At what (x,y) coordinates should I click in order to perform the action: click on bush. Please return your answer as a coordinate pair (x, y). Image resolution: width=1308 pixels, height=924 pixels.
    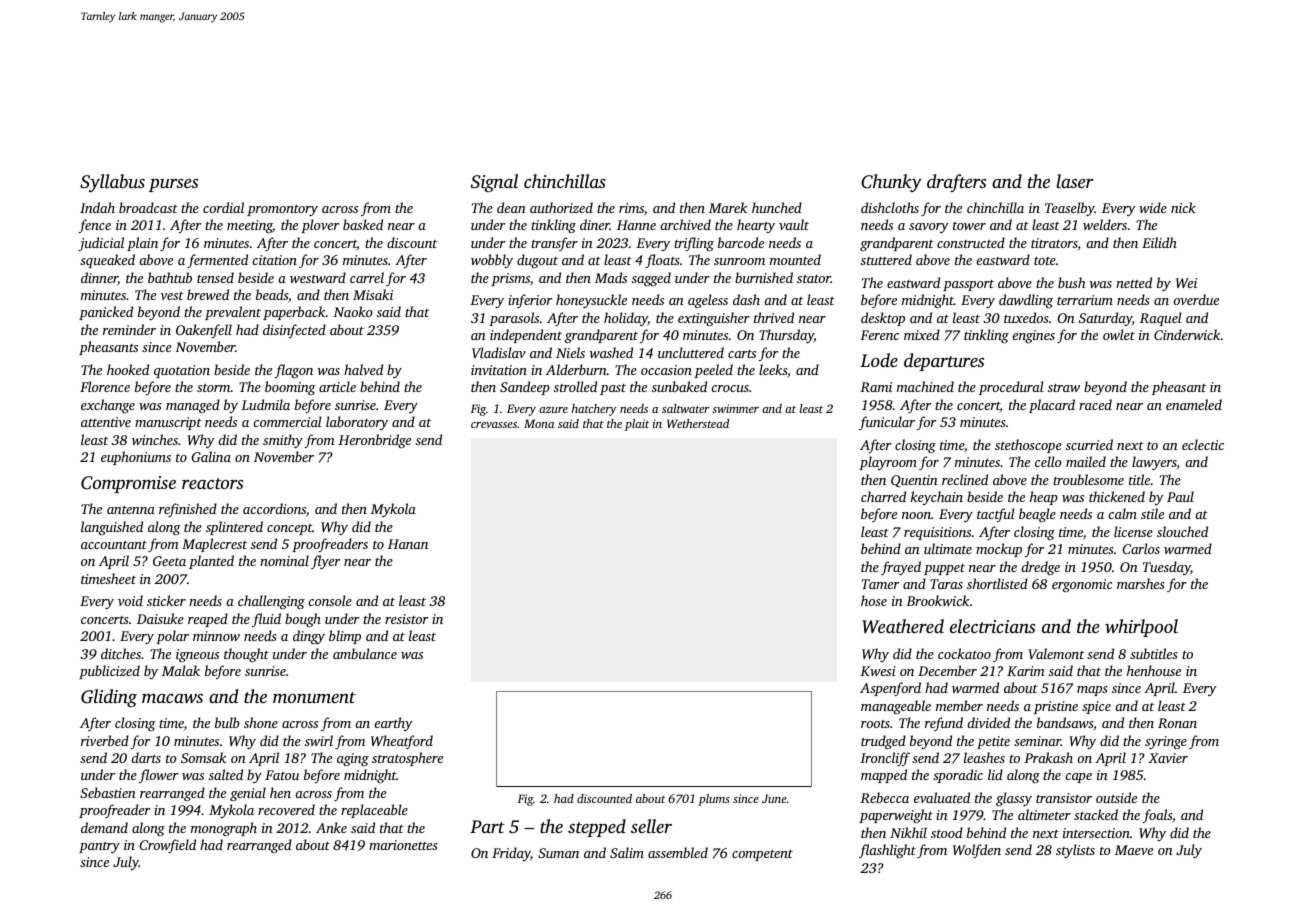
    Looking at the image, I should click on (1071, 282).
